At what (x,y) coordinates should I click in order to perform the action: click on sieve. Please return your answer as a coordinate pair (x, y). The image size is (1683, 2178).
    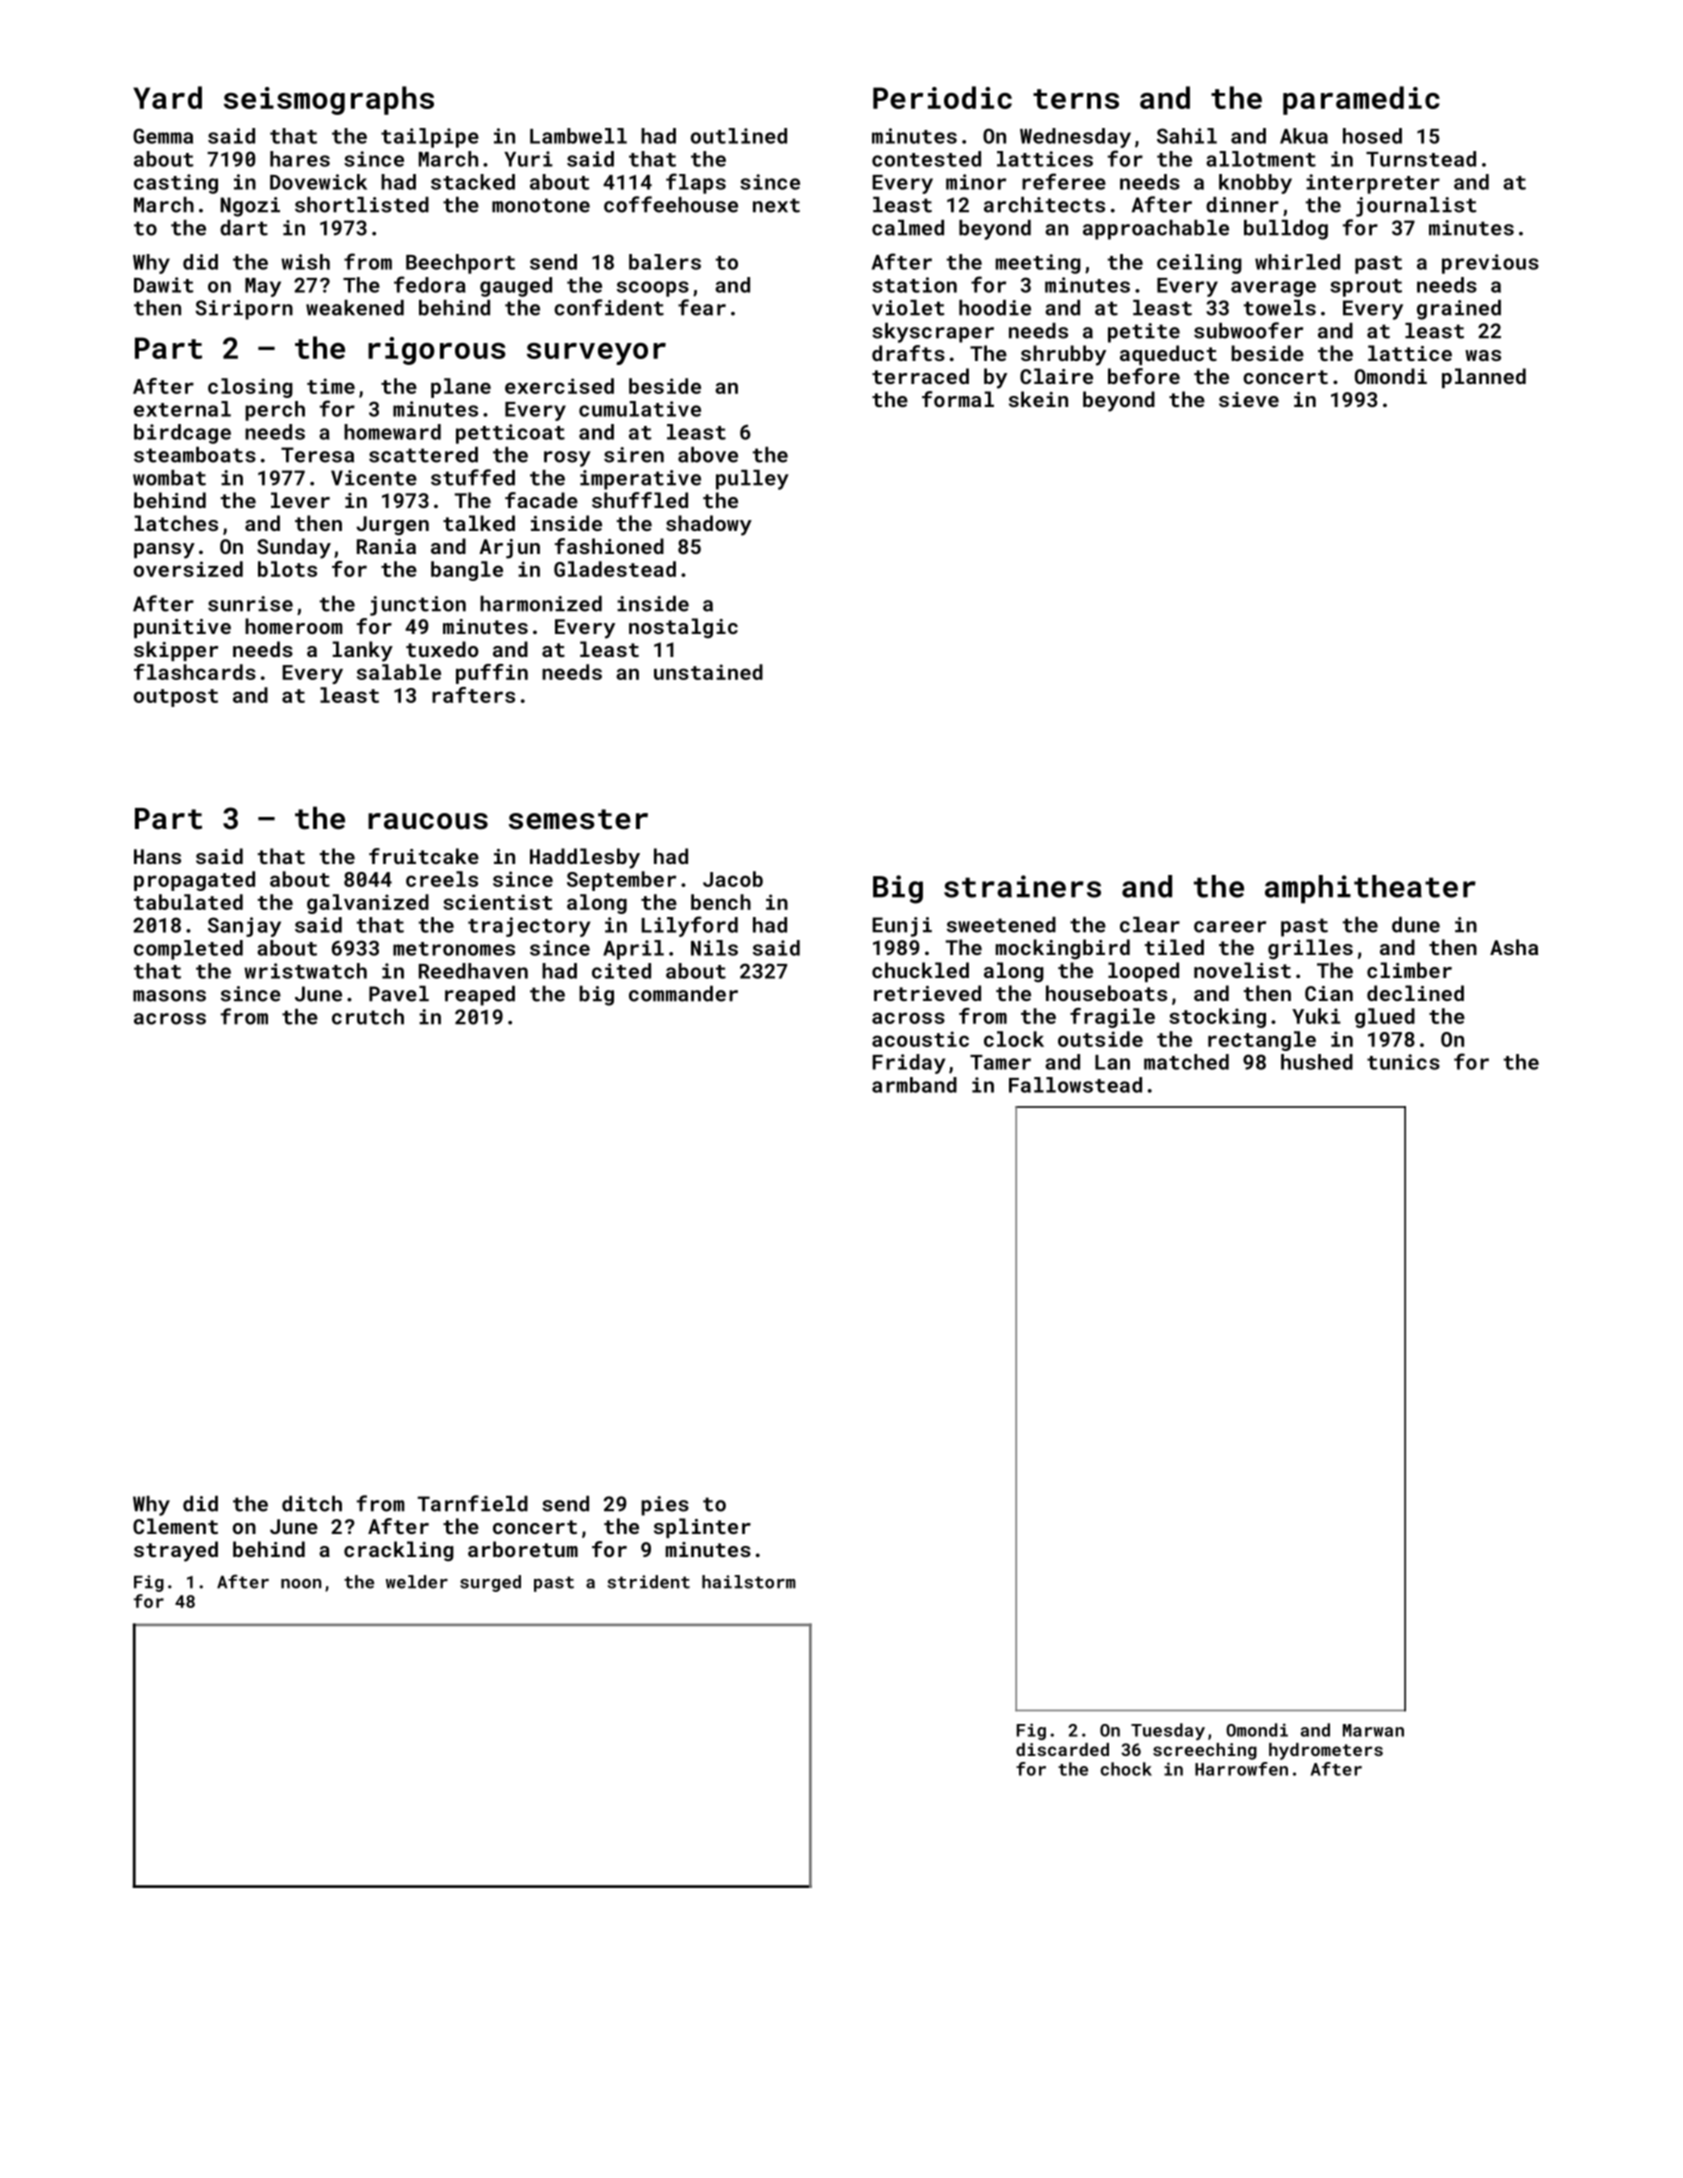
    Looking at the image, I should click on (1249, 399).
